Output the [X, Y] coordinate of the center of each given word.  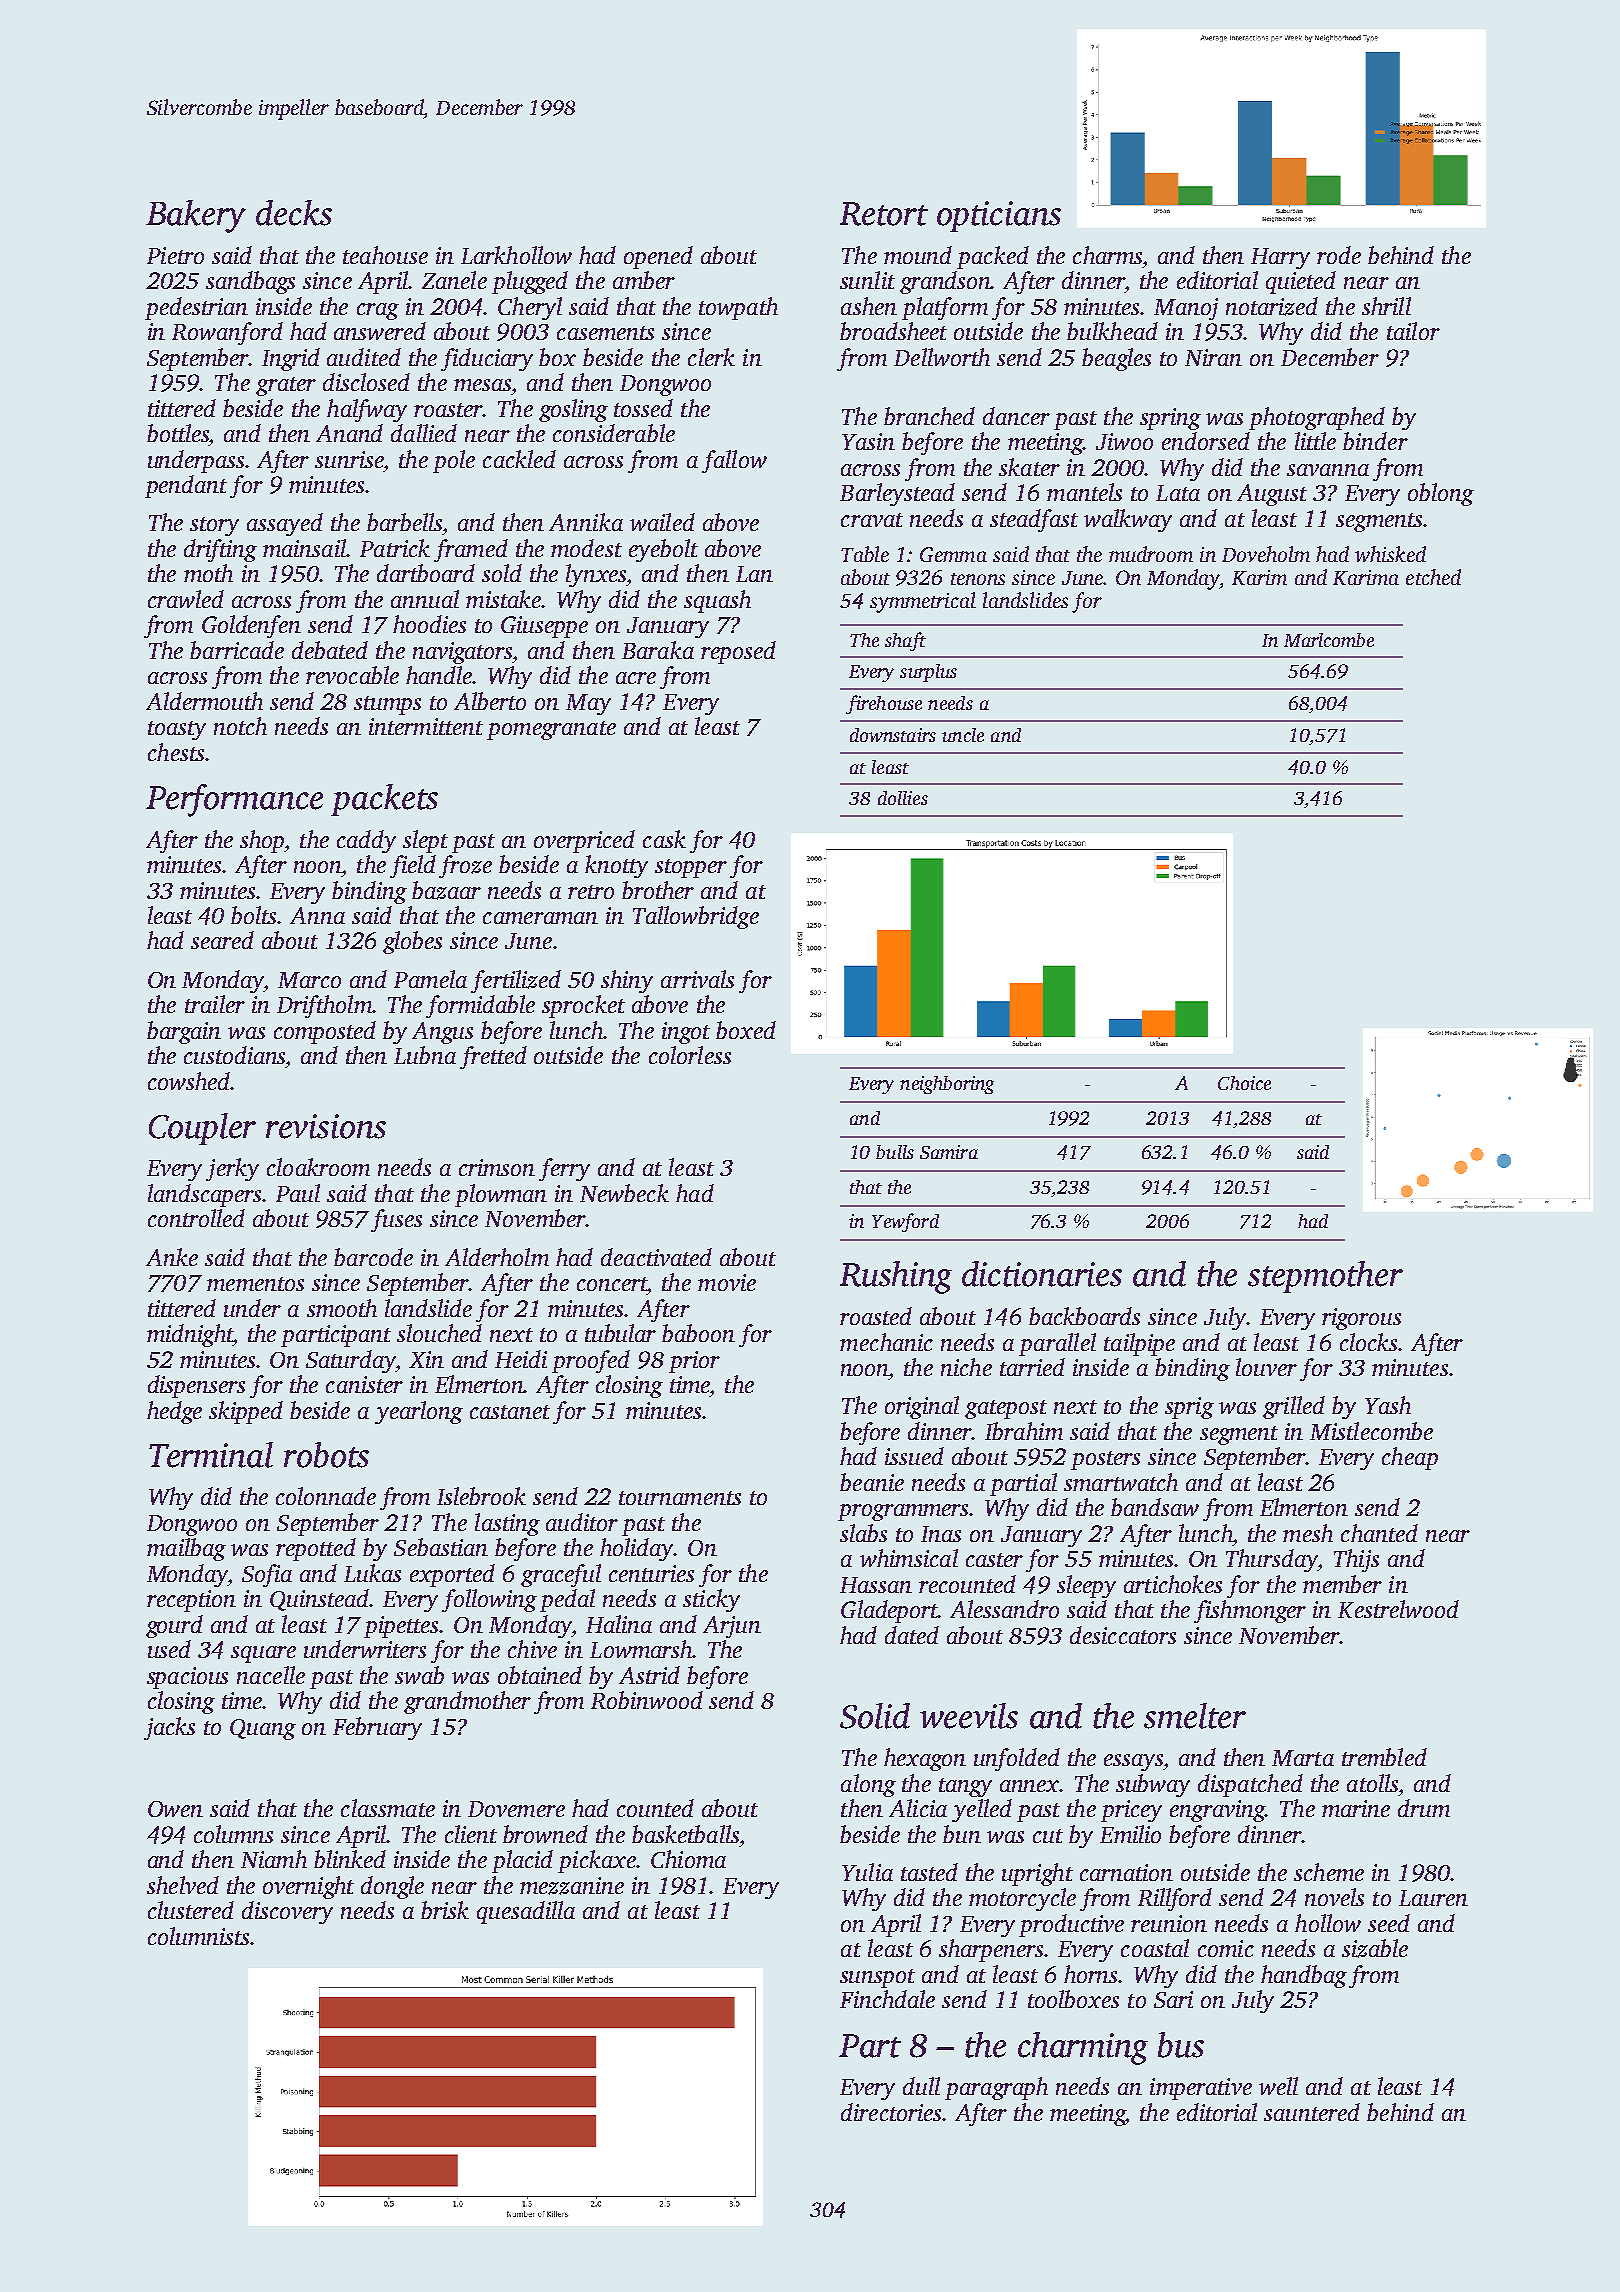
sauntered [1312, 2112]
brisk [445, 1910]
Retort [884, 214]
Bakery [196, 216]
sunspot [877, 1978]
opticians [999, 216]
